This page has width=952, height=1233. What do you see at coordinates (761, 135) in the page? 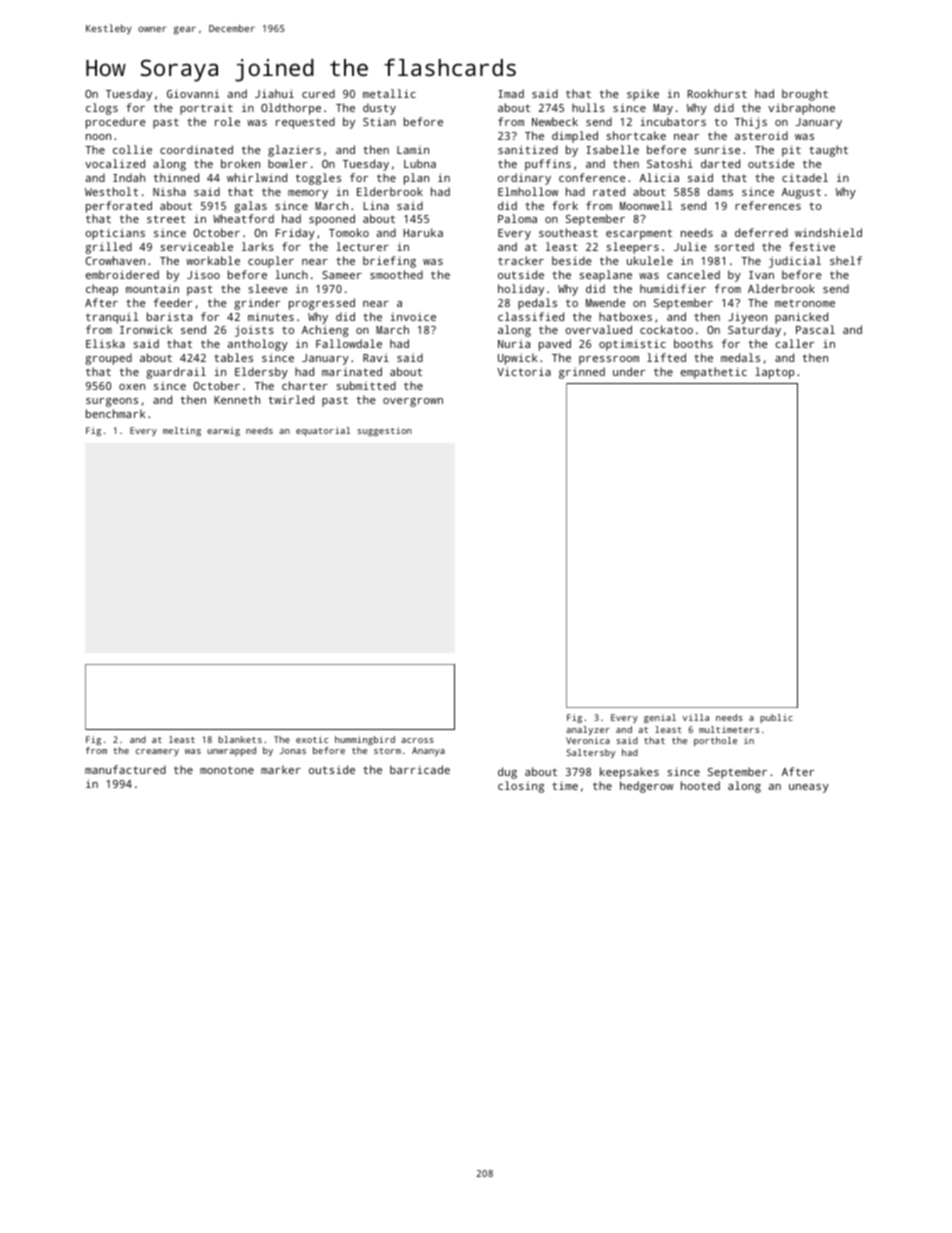
I see `asteroid` at bounding box center [761, 135].
